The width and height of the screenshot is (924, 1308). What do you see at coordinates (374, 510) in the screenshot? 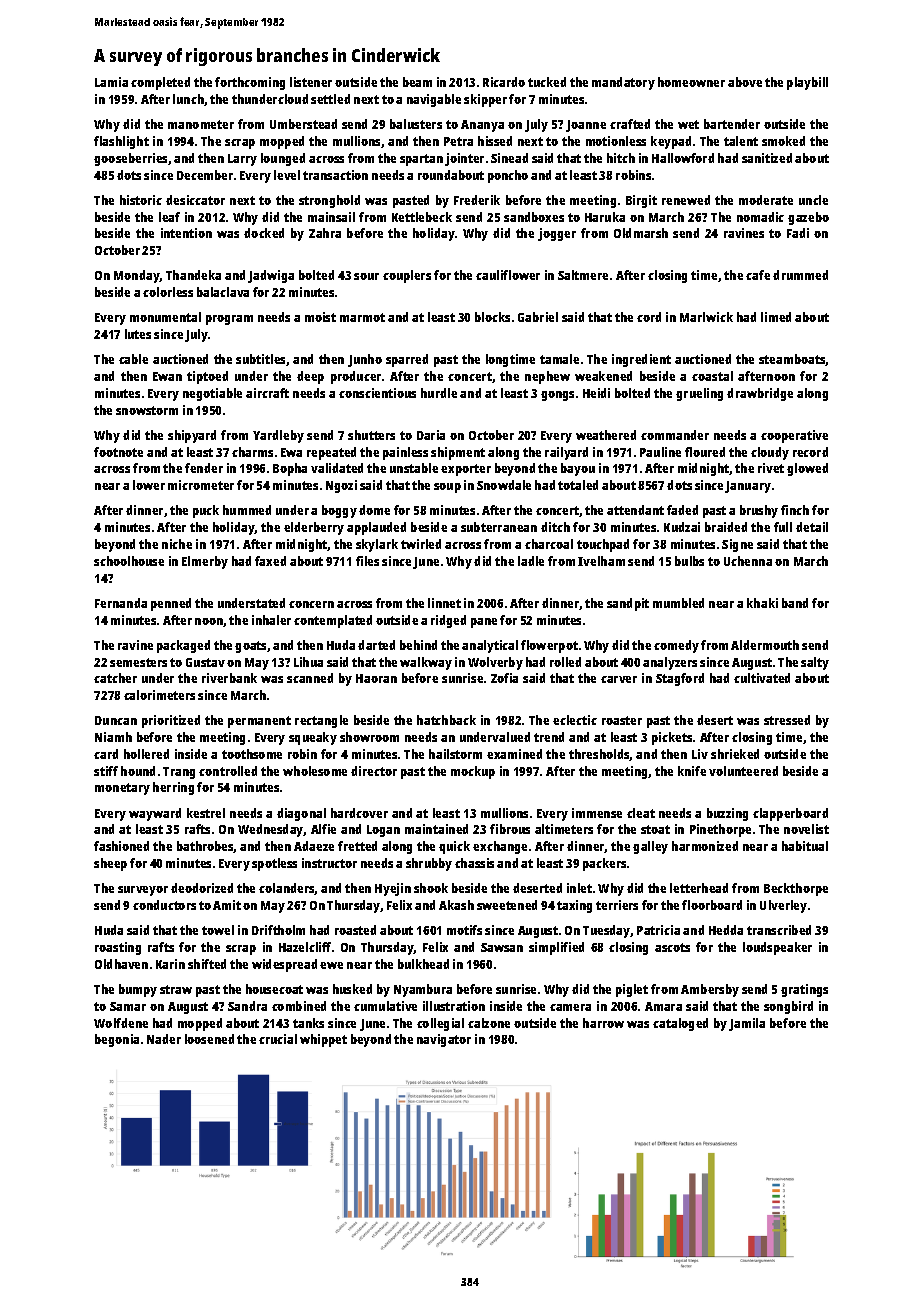
I see `dome` at bounding box center [374, 510].
